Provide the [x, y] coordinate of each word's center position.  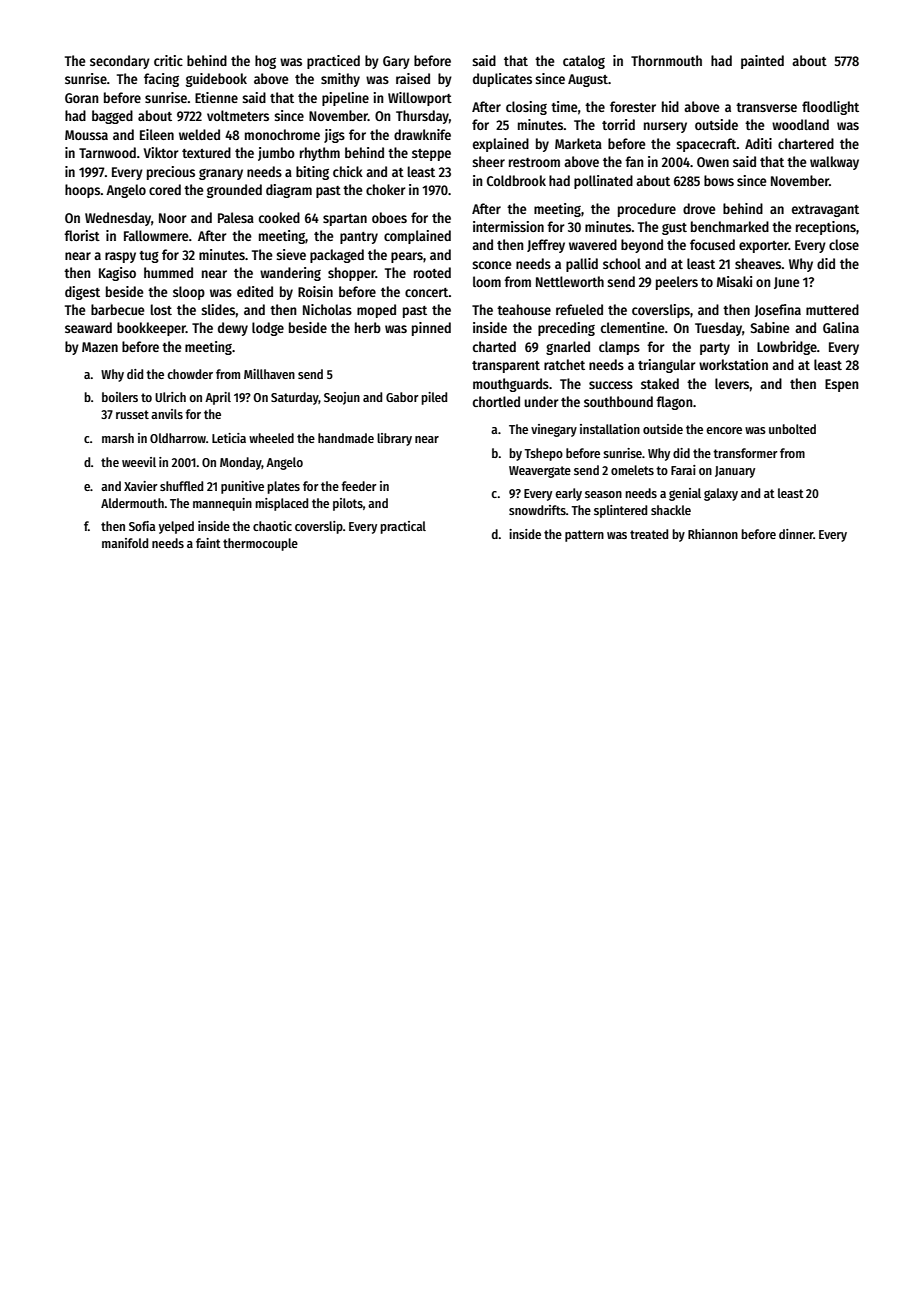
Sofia [142, 526]
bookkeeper [151, 329]
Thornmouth [666, 60]
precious [171, 173]
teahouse [524, 309]
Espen [842, 385]
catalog [584, 62]
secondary [120, 62]
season [603, 494]
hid [670, 106]
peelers [677, 283]
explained [501, 145]
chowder [190, 374]
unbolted [792, 429]
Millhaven [269, 374]
